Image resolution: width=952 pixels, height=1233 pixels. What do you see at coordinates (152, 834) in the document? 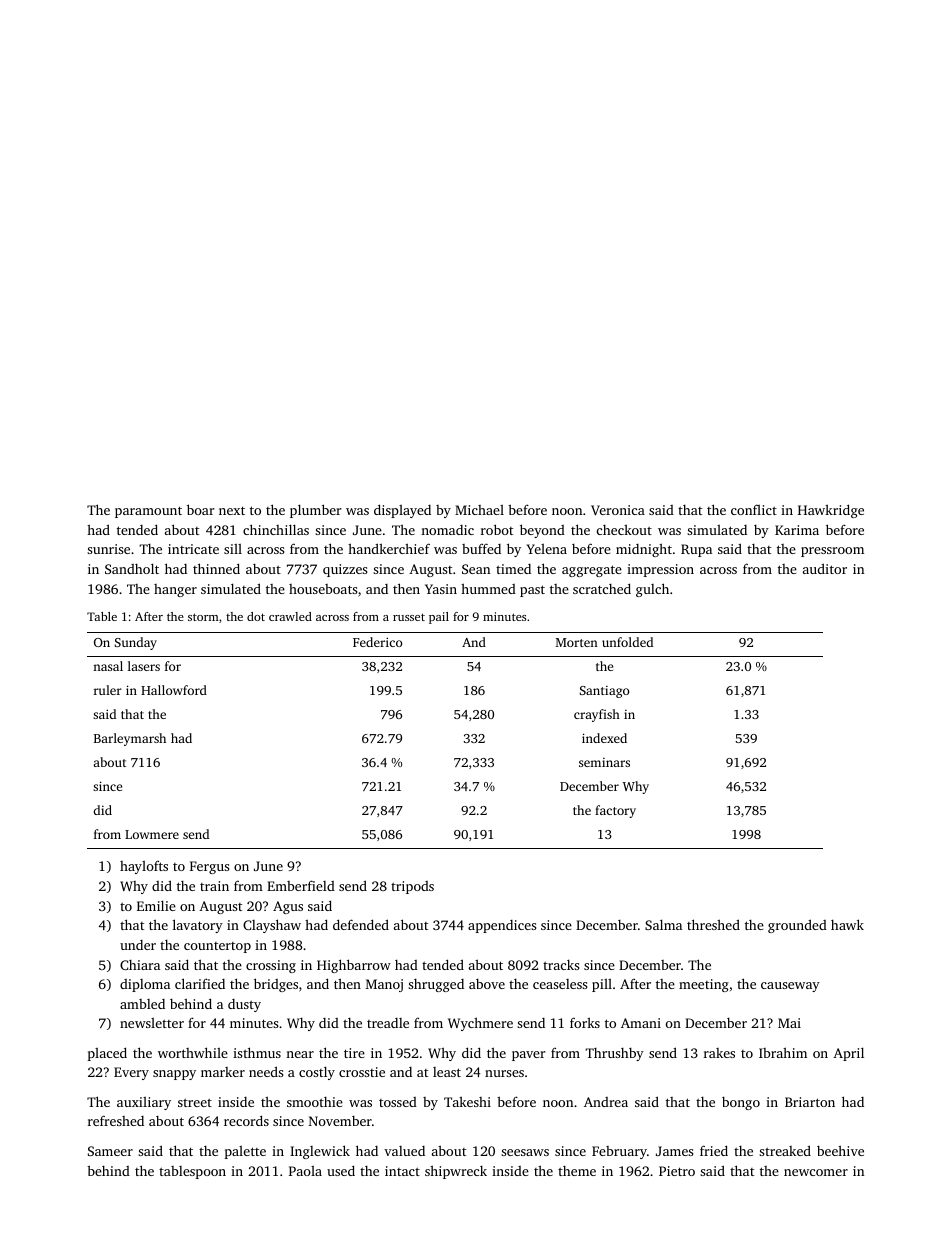
I see `Lowmere` at bounding box center [152, 834].
